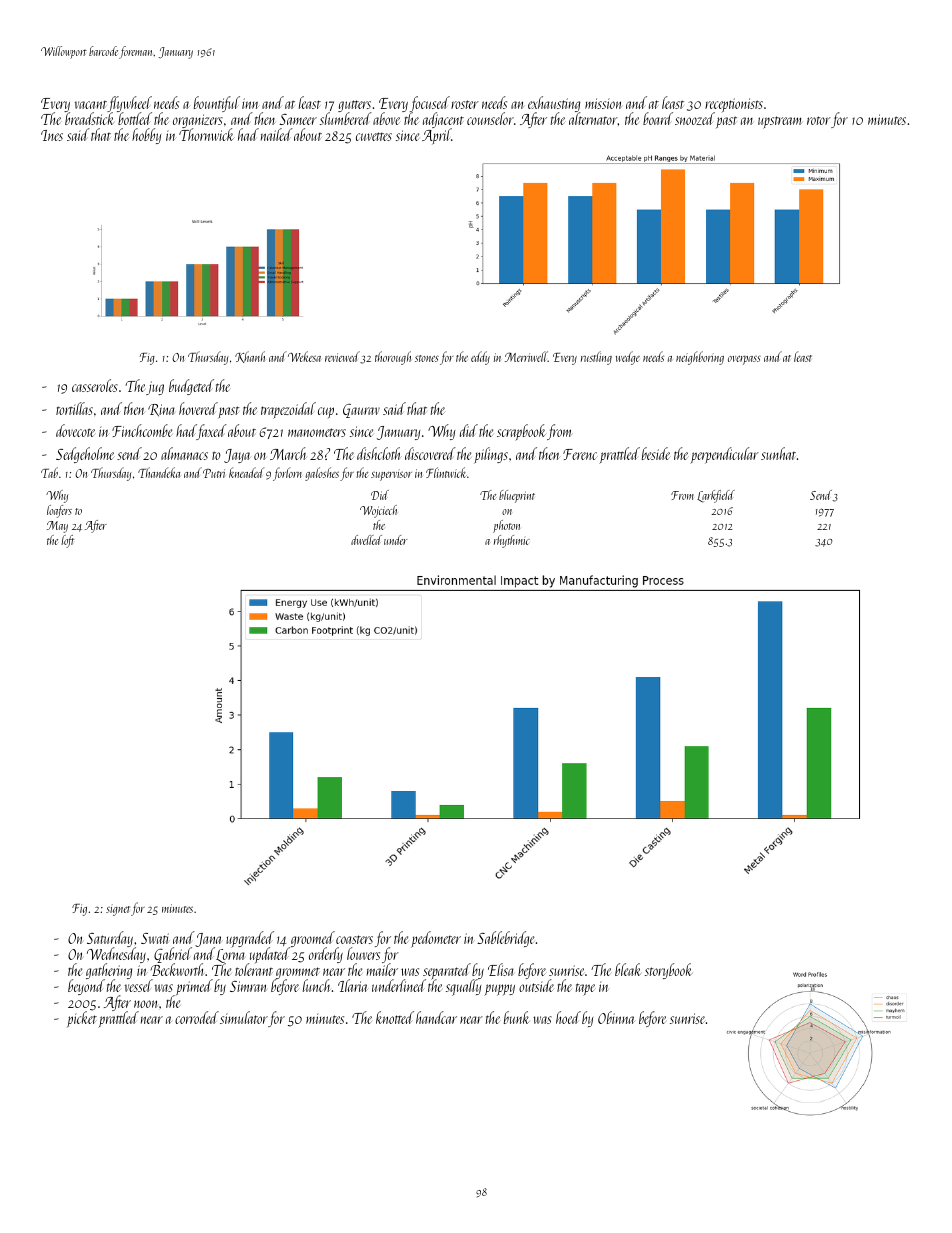 This document has width=952, height=1233. What do you see at coordinates (716, 496) in the document?
I see `Larkfield` at bounding box center [716, 496].
